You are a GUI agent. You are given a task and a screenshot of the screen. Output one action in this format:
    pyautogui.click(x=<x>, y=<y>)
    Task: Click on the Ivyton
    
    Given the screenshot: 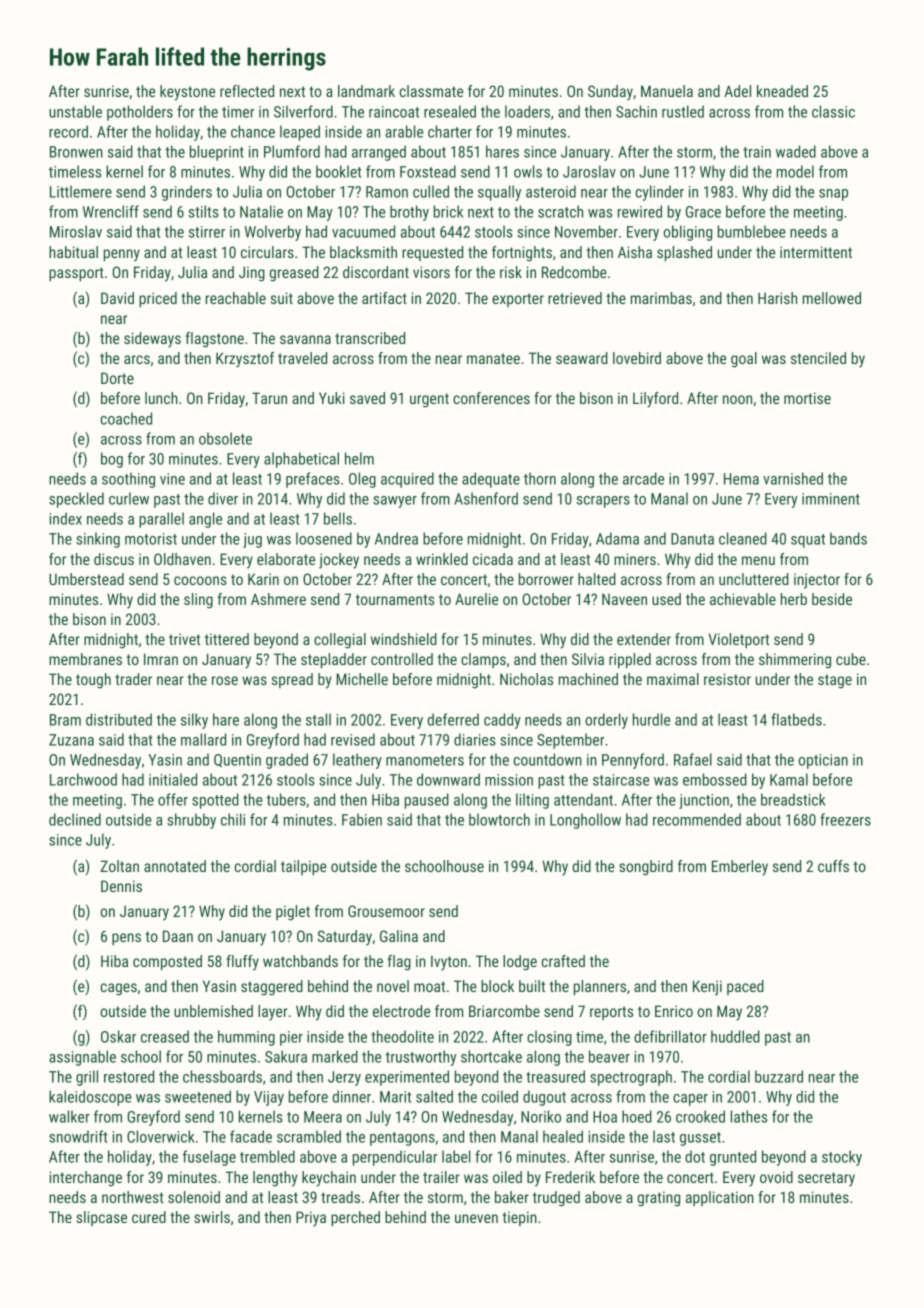 What is the action you would take?
    pyautogui.click(x=449, y=963)
